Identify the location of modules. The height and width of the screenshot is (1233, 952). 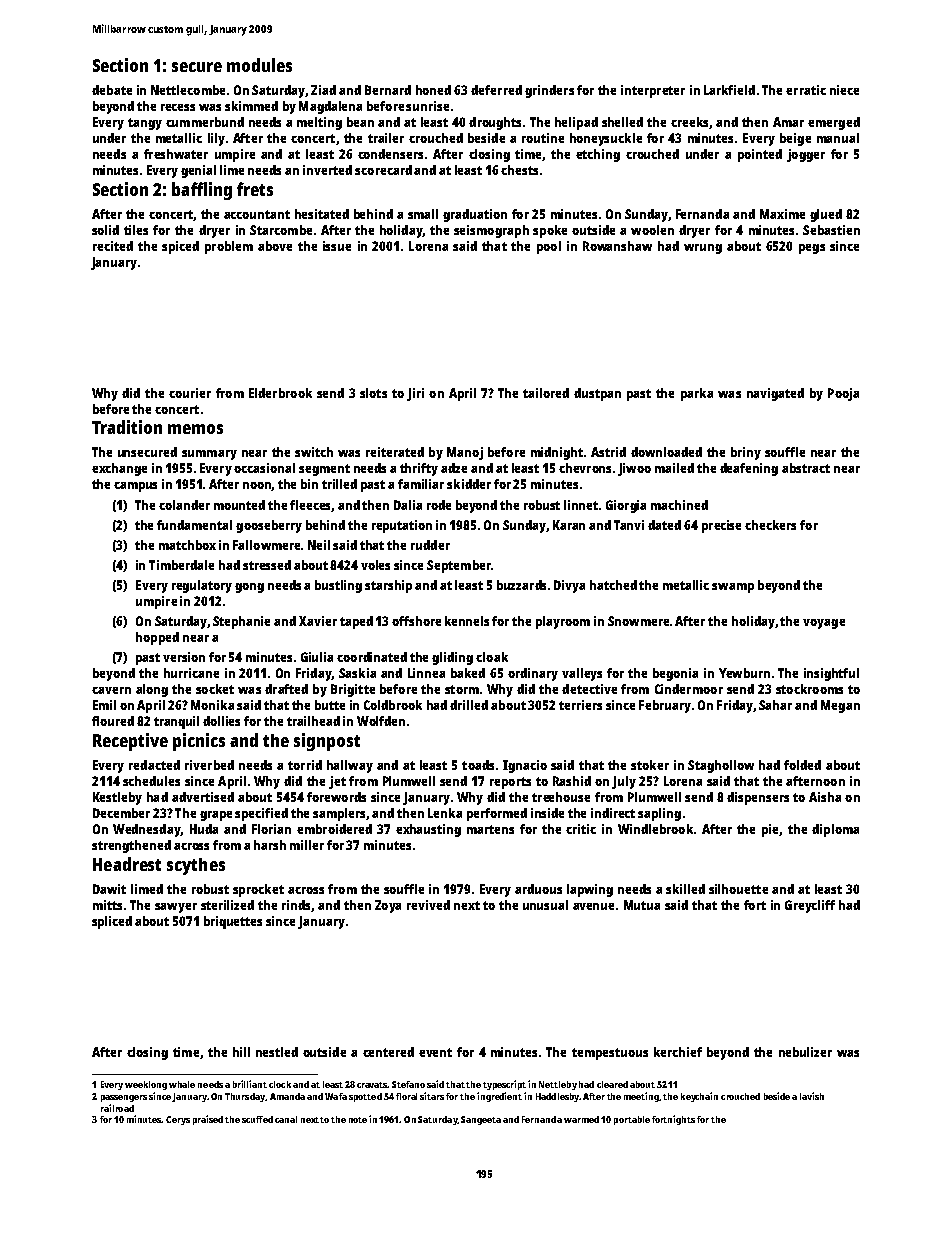
(259, 65).
